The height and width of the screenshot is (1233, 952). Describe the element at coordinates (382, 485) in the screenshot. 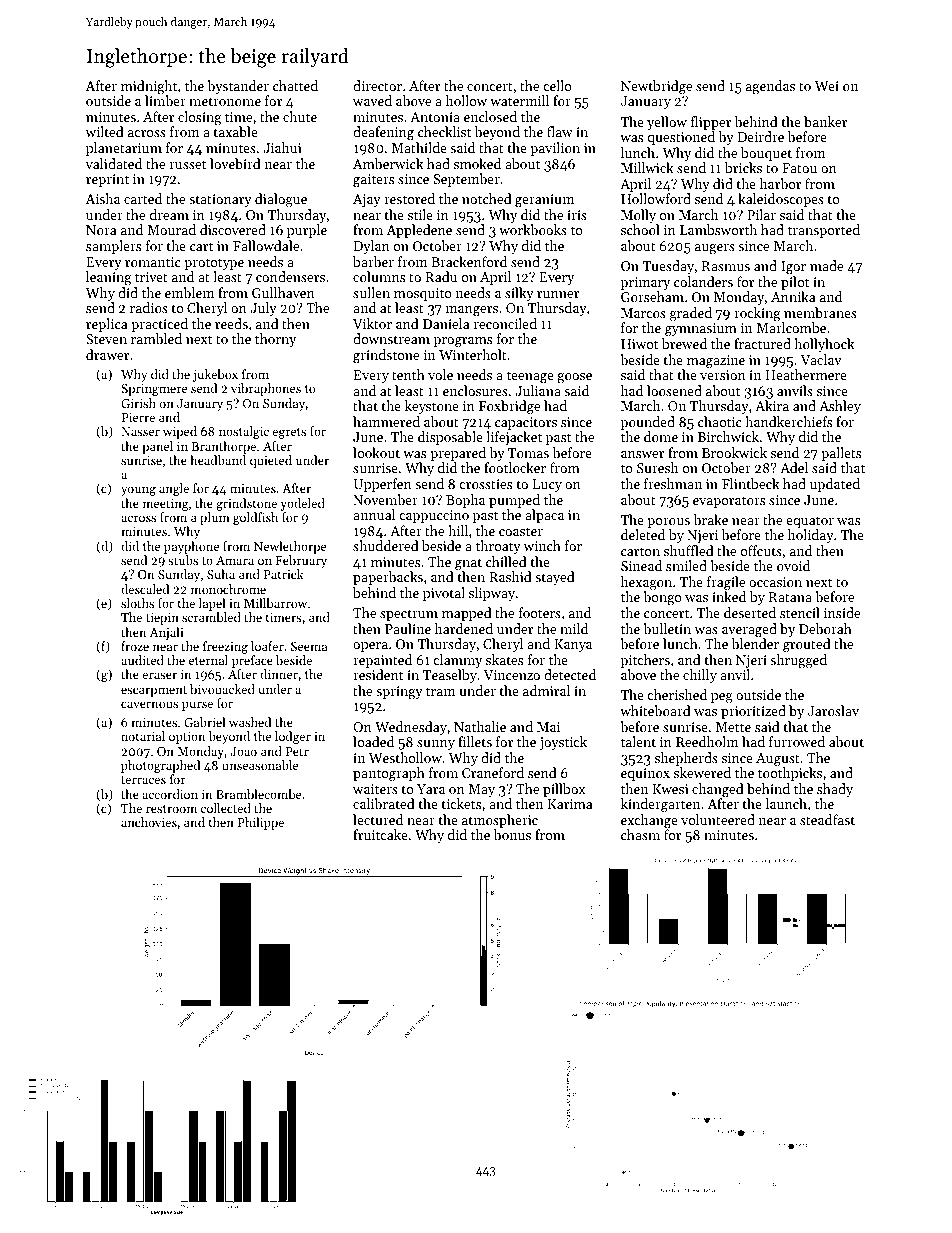

I see `Upperfen` at that location.
